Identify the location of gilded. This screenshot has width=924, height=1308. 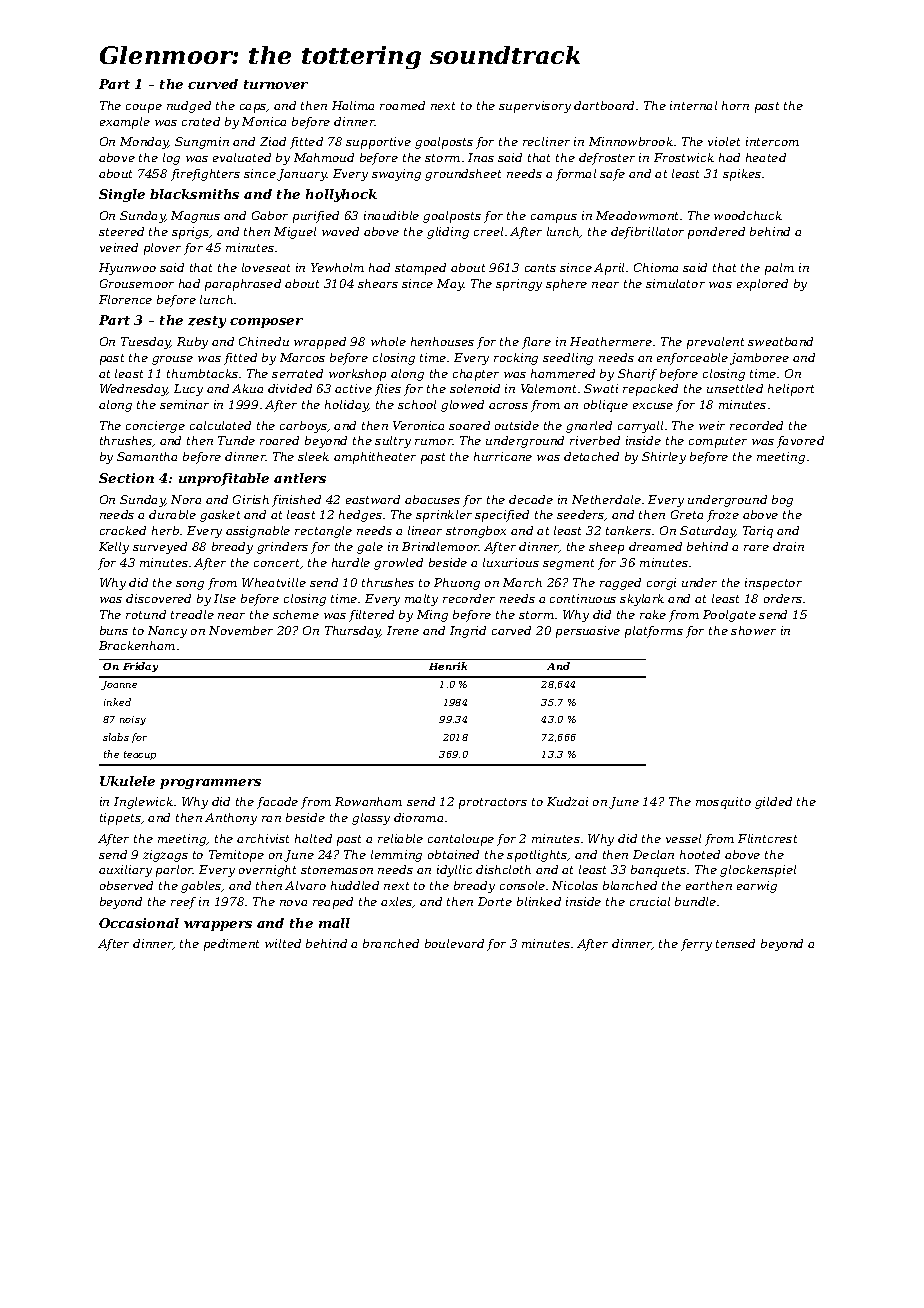
(773, 803).
